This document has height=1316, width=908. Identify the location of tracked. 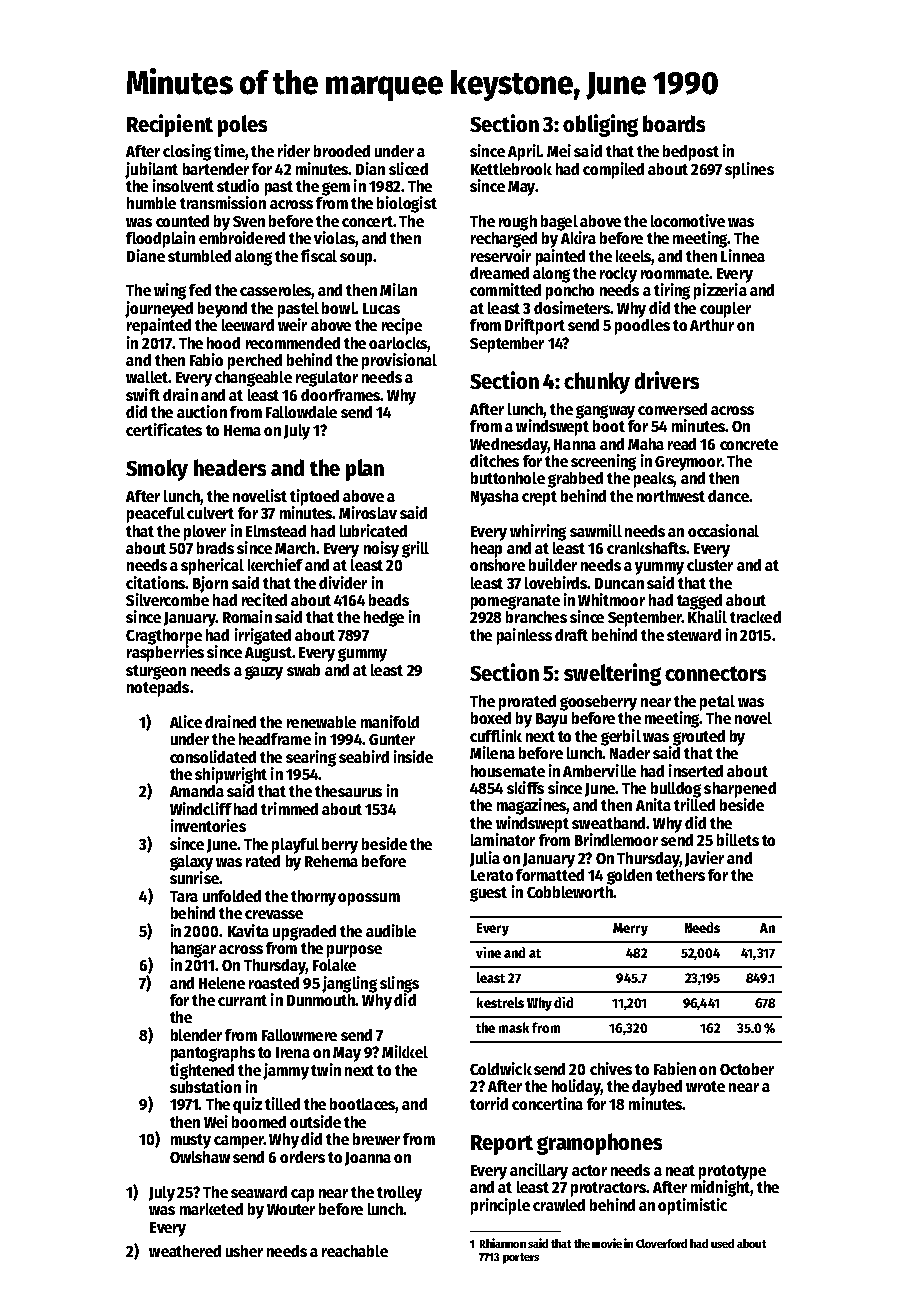
(755, 617).
